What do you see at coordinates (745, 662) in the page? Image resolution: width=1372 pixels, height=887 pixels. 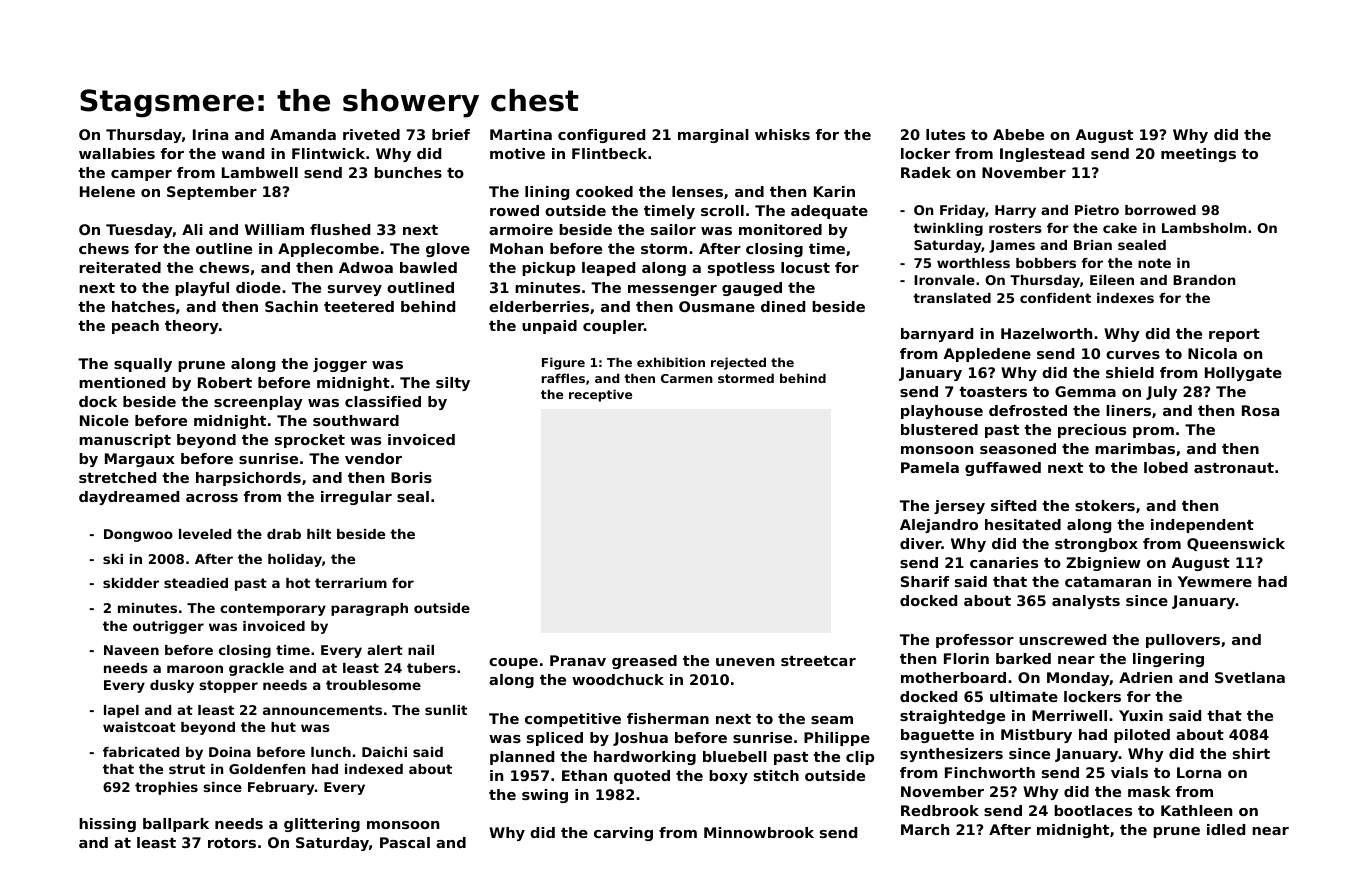 I see `uneven` at bounding box center [745, 662].
